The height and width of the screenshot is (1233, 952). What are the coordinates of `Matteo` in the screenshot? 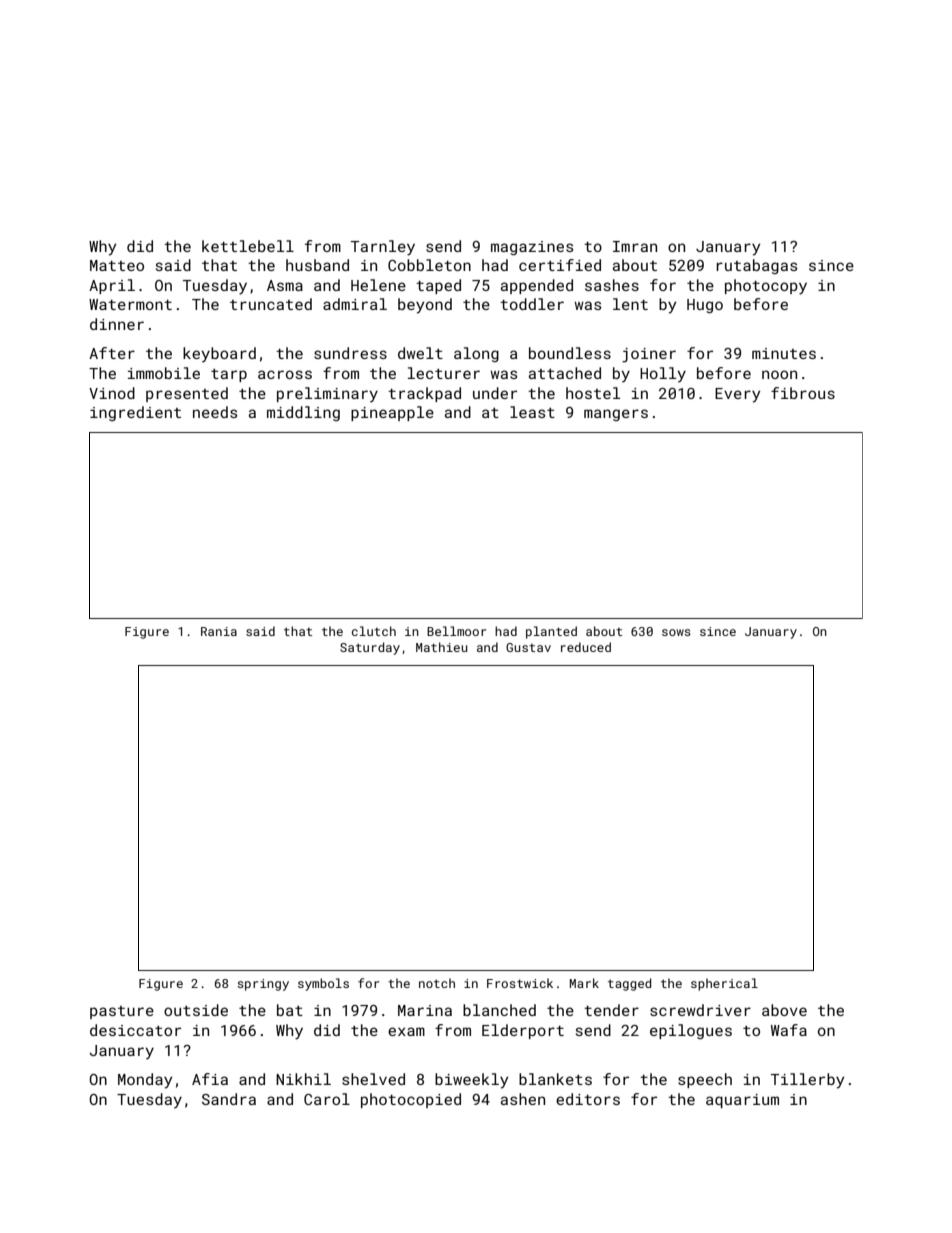 It's located at (117, 265).
